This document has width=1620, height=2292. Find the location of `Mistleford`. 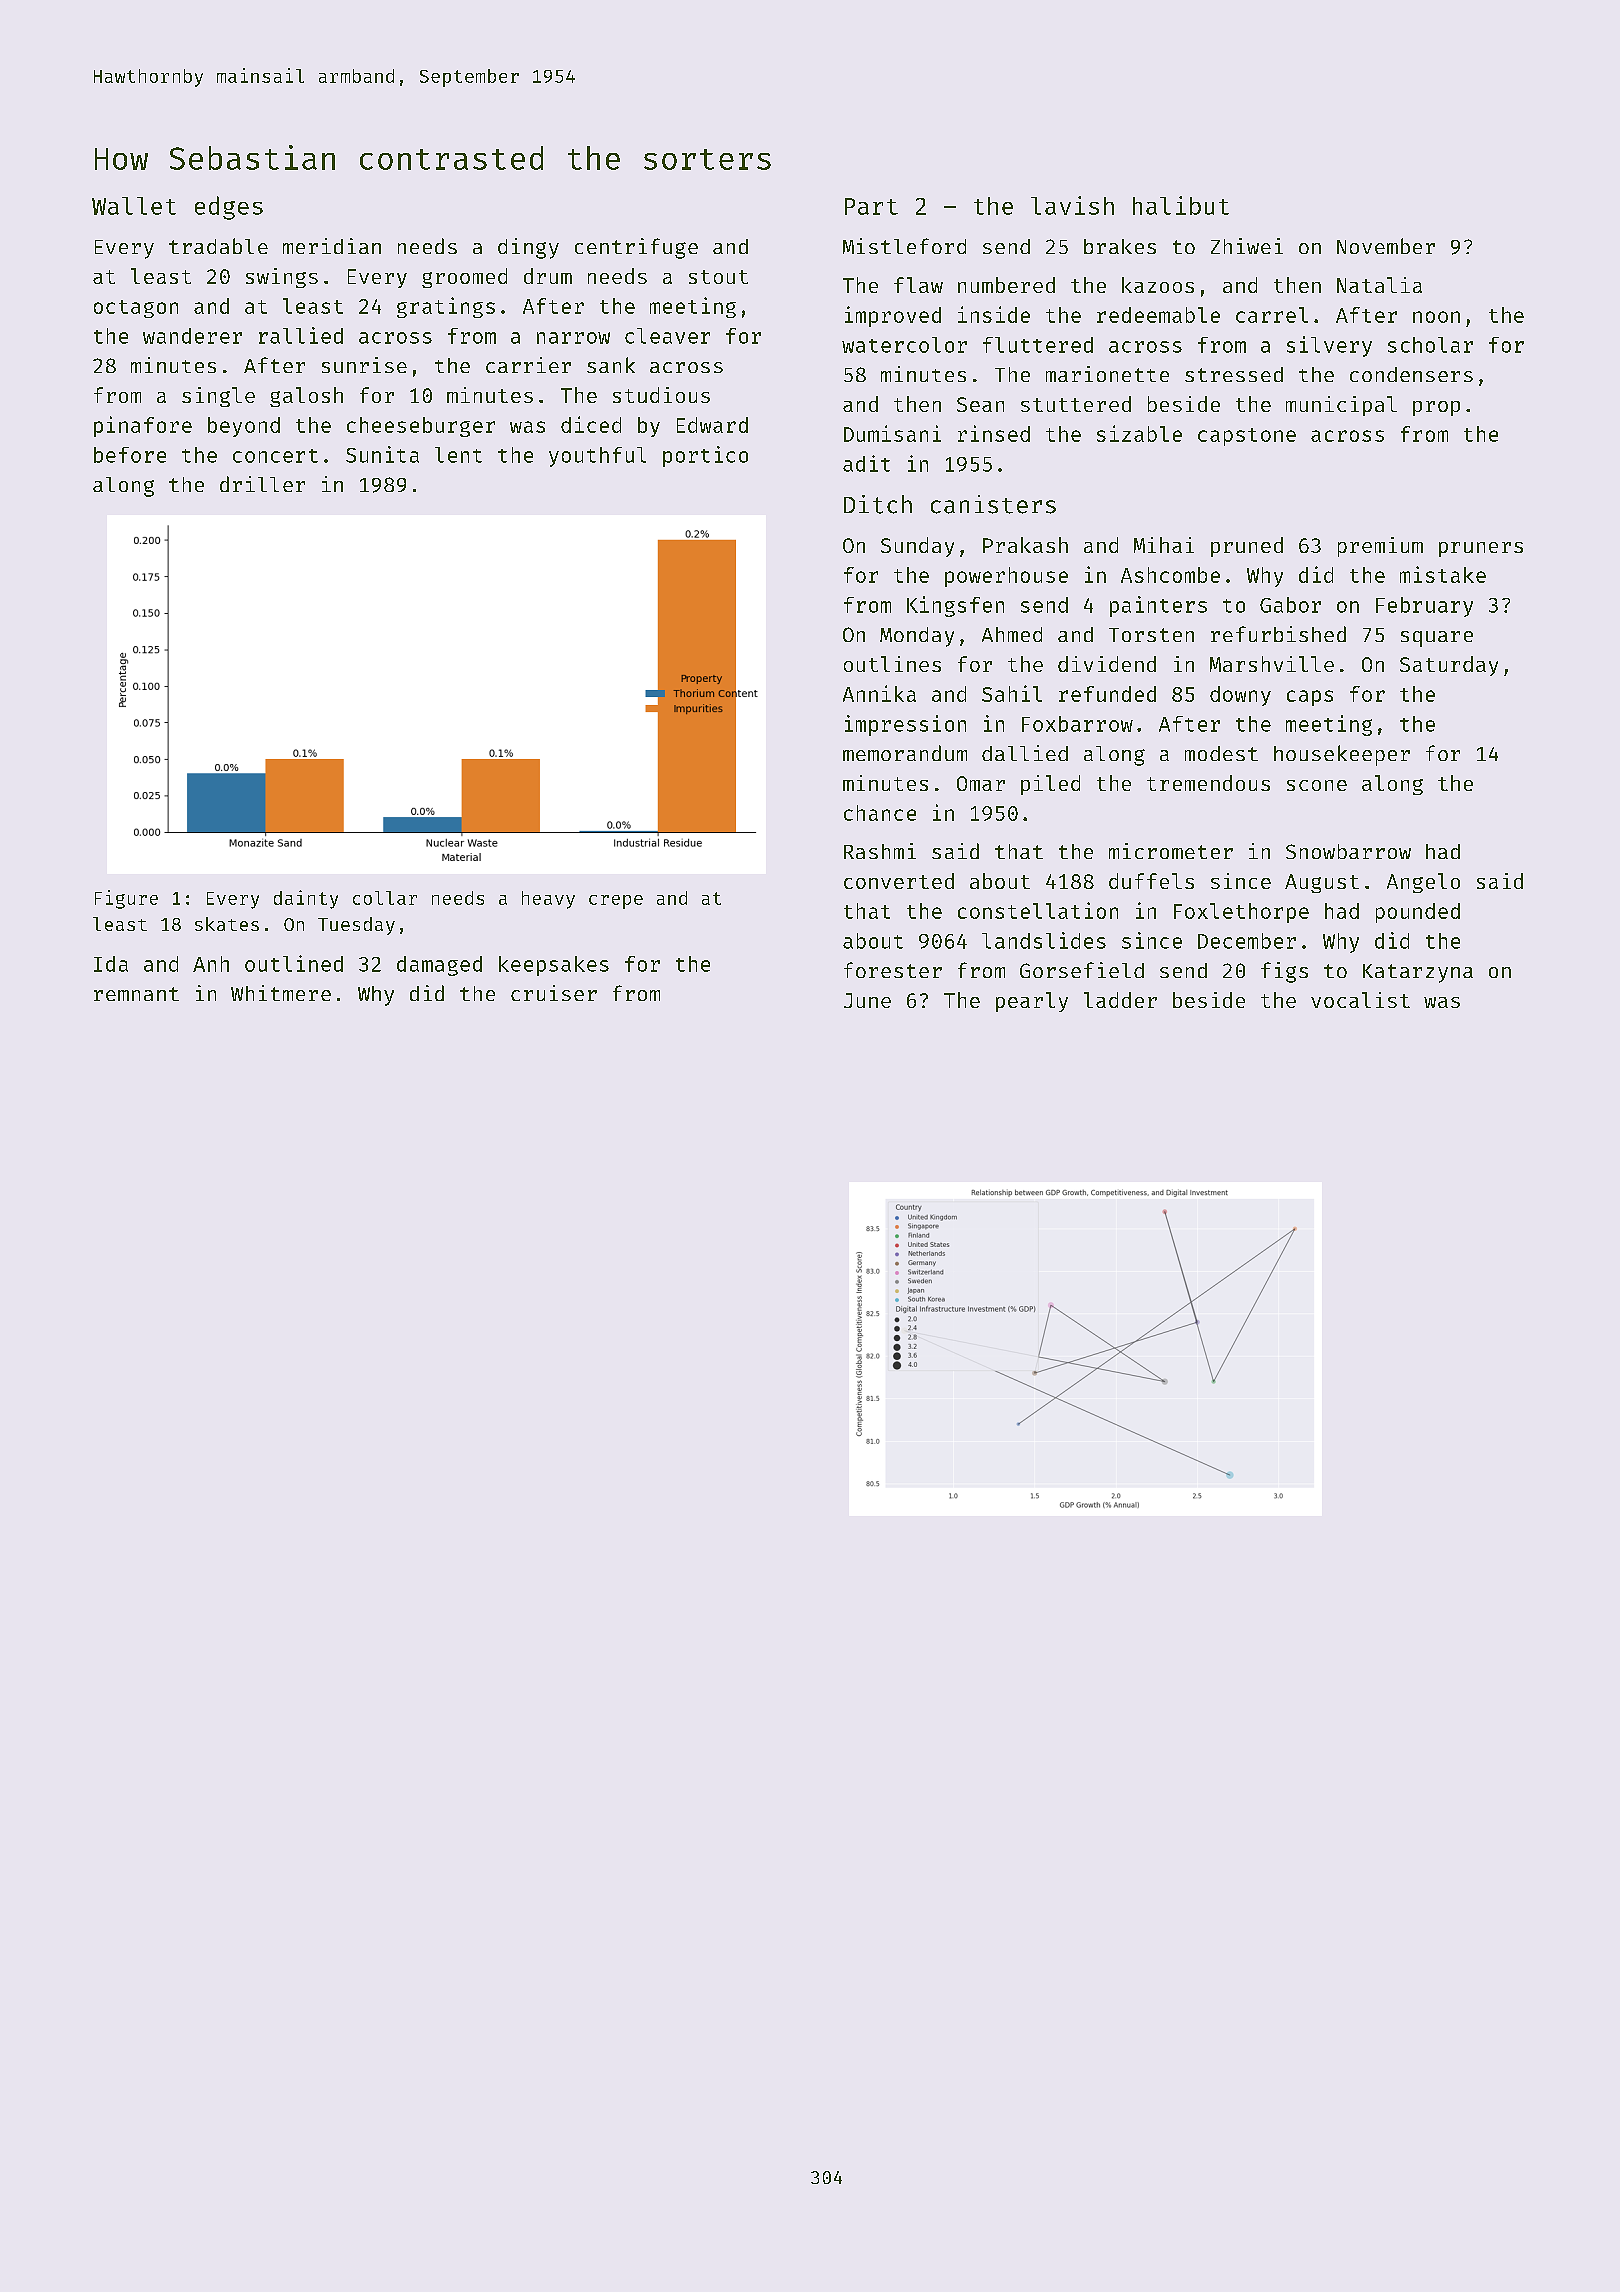

Mistleford is located at coordinates (904, 246).
